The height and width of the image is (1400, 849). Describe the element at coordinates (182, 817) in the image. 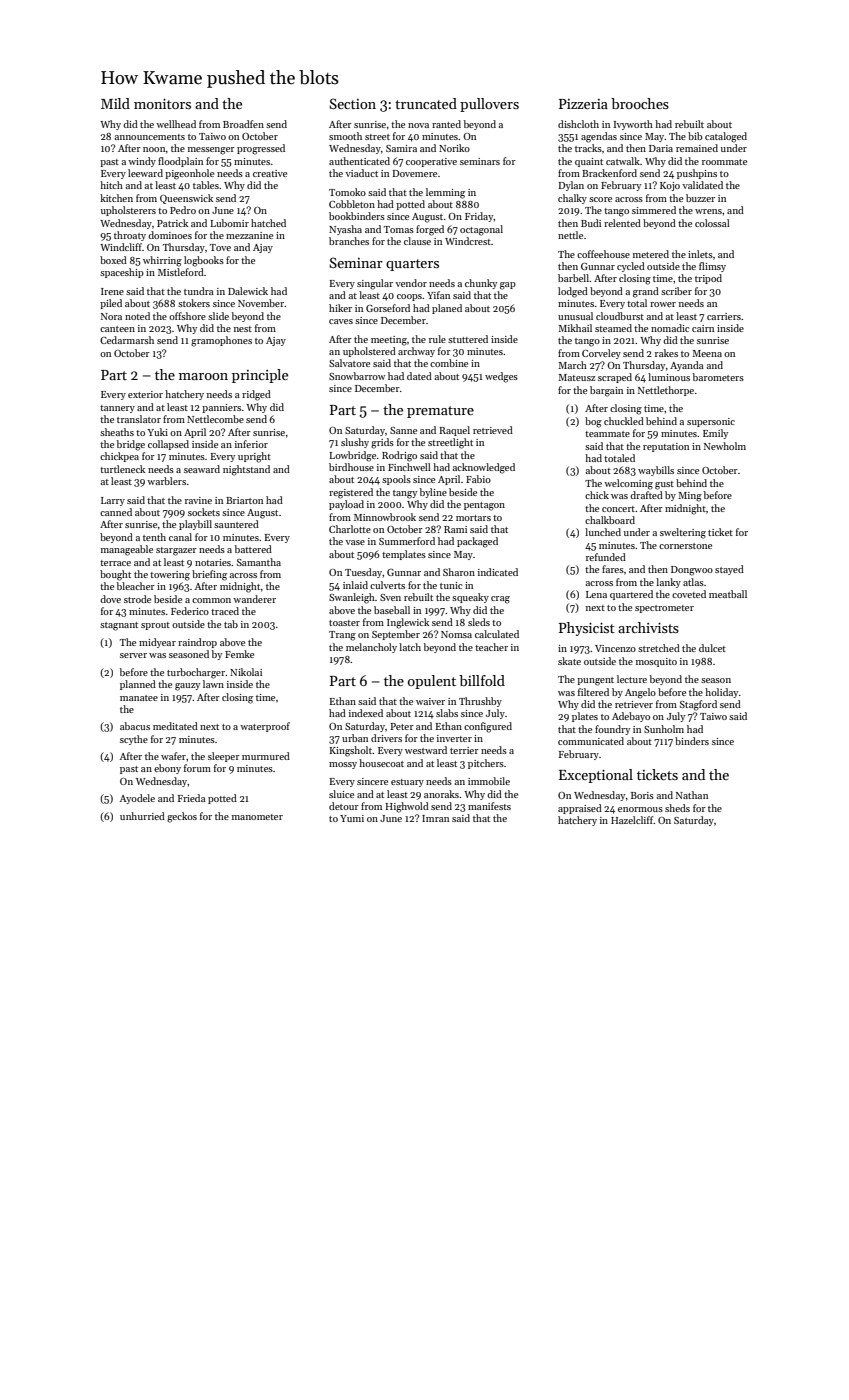

I see `geckos` at that location.
